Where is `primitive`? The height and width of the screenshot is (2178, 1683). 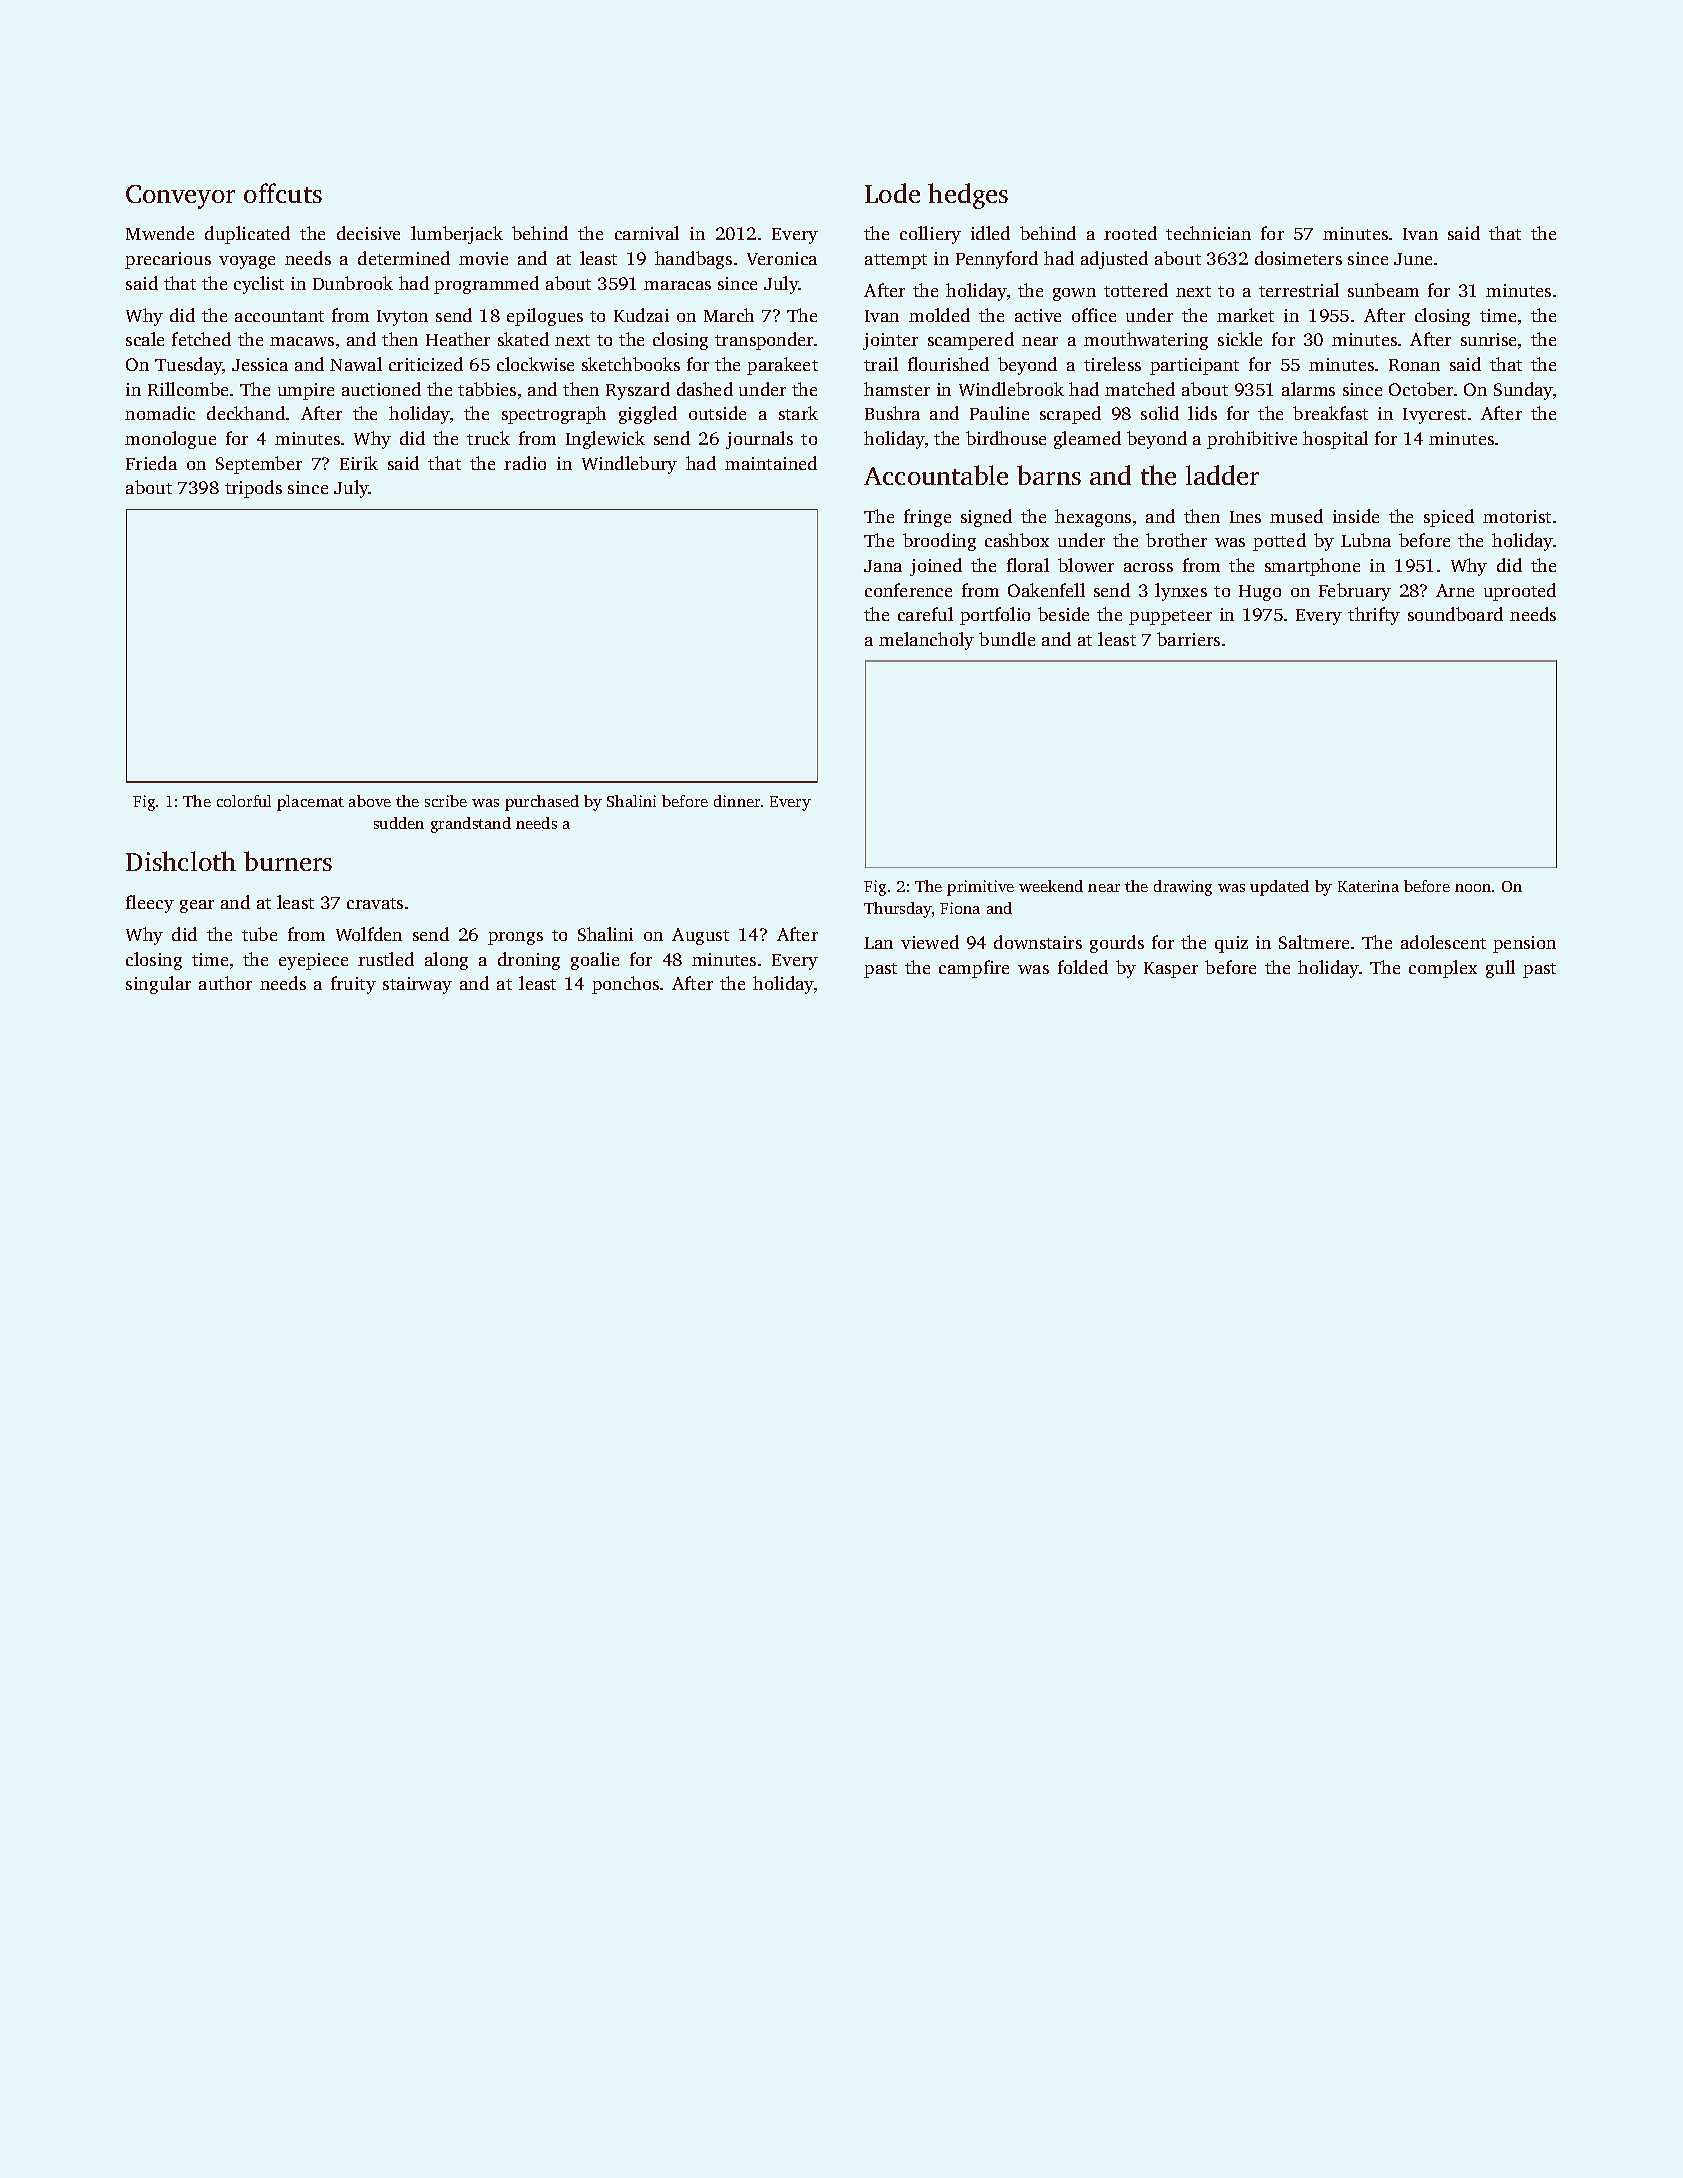
primitive is located at coordinates (980, 888).
